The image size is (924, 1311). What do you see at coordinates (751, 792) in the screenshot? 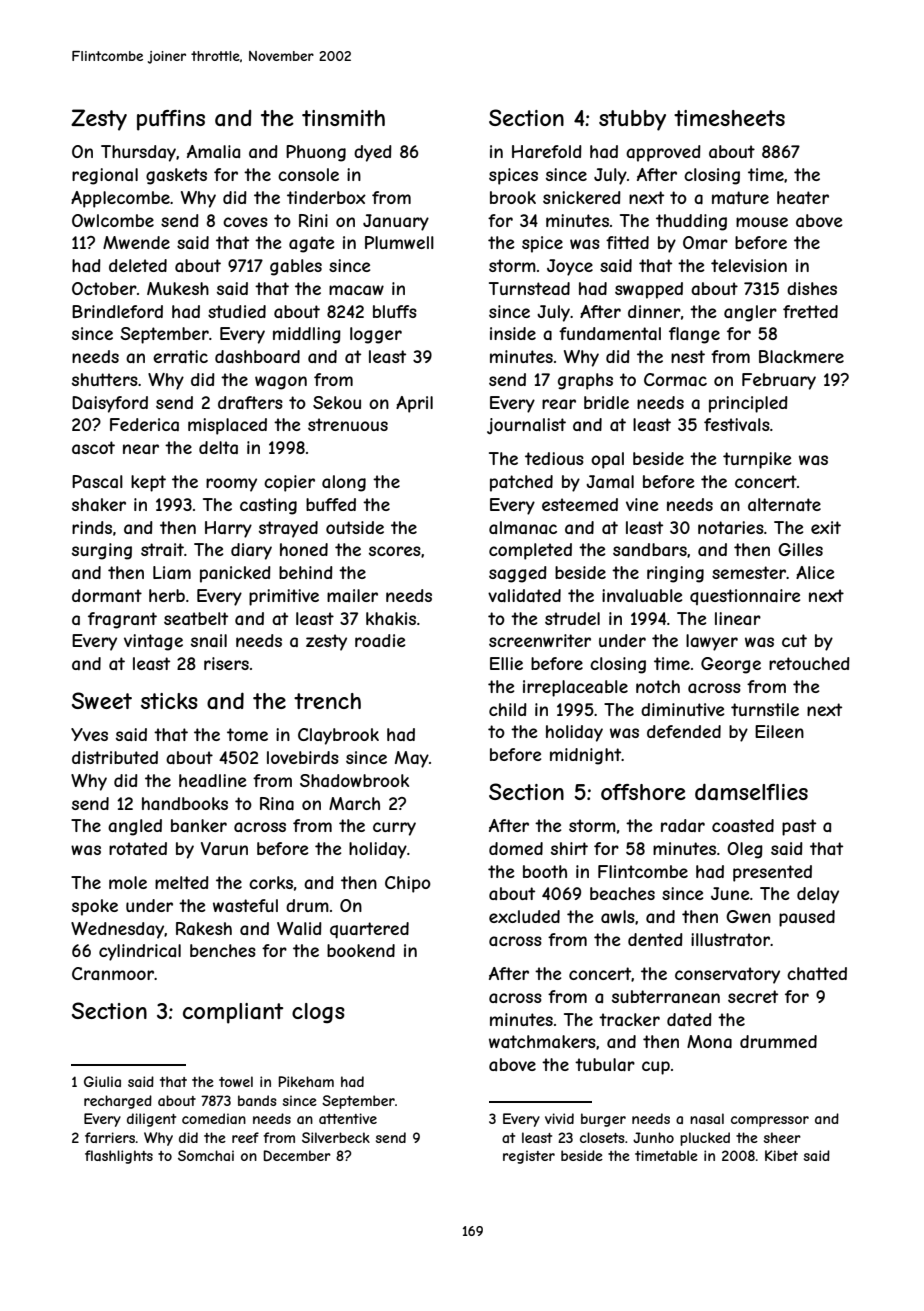
I see `damselflies` at bounding box center [751, 792].
